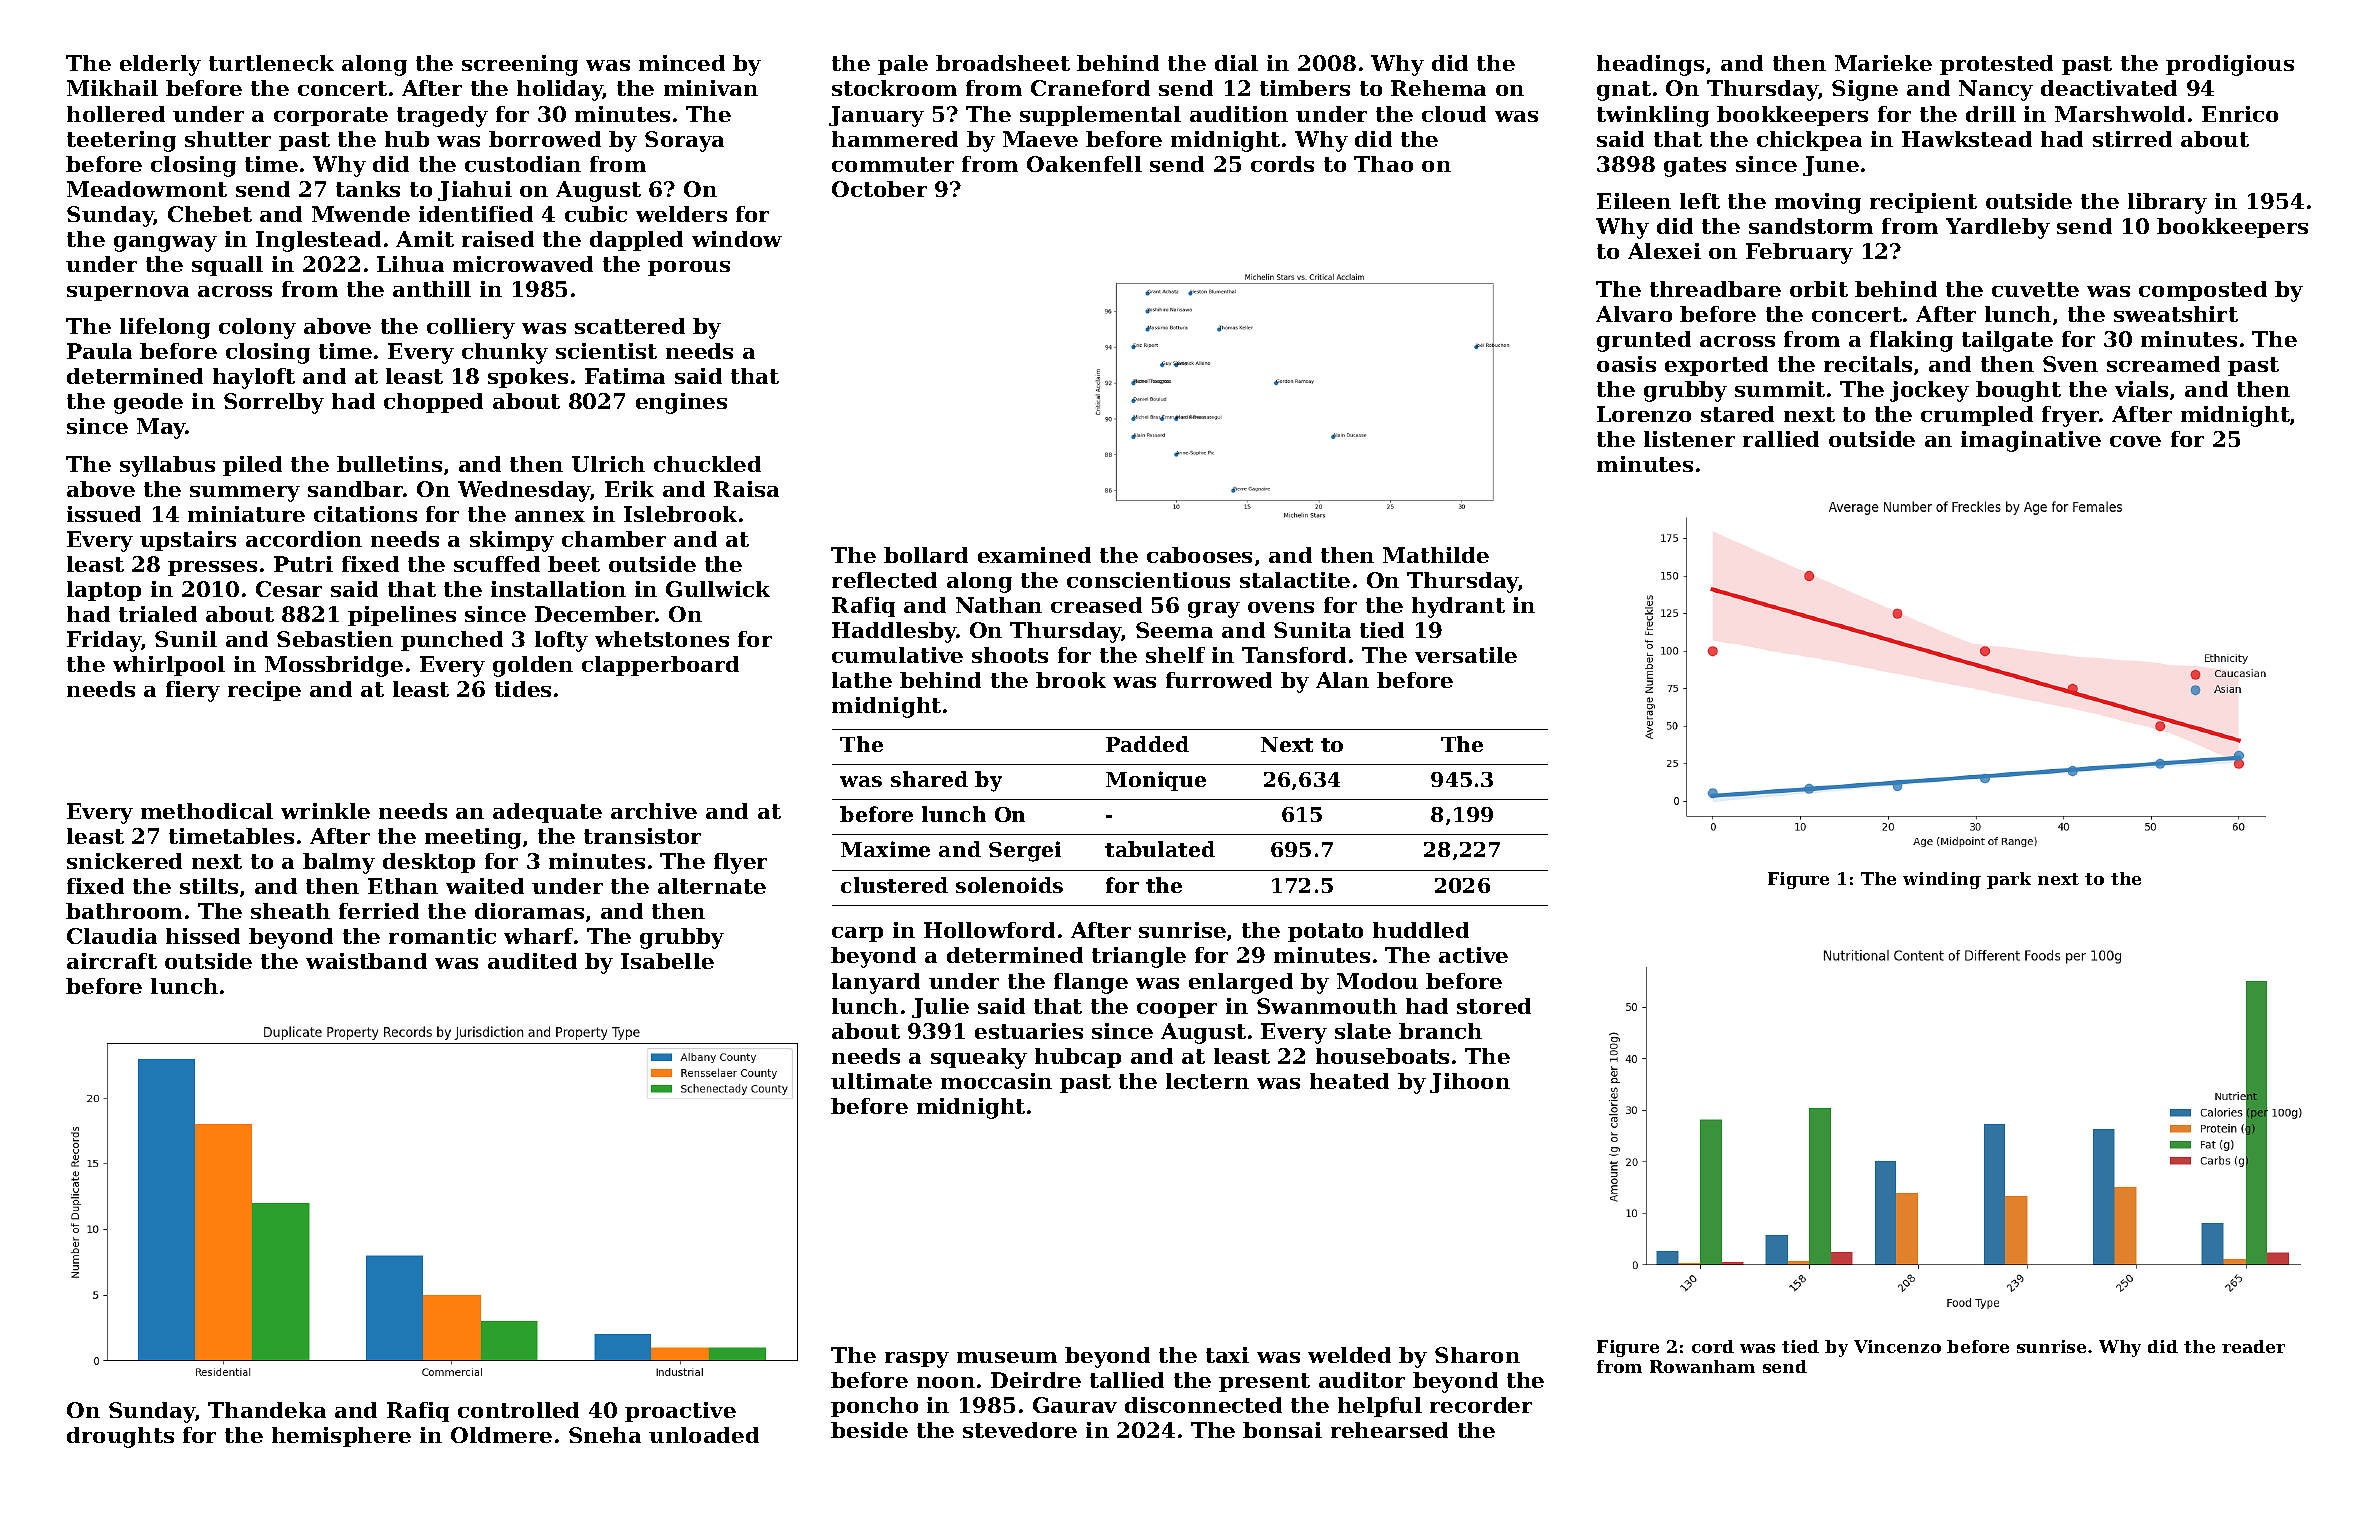 This page has width=2380, height=1540. What do you see at coordinates (560, 90) in the page?
I see `holiday` at bounding box center [560, 90].
